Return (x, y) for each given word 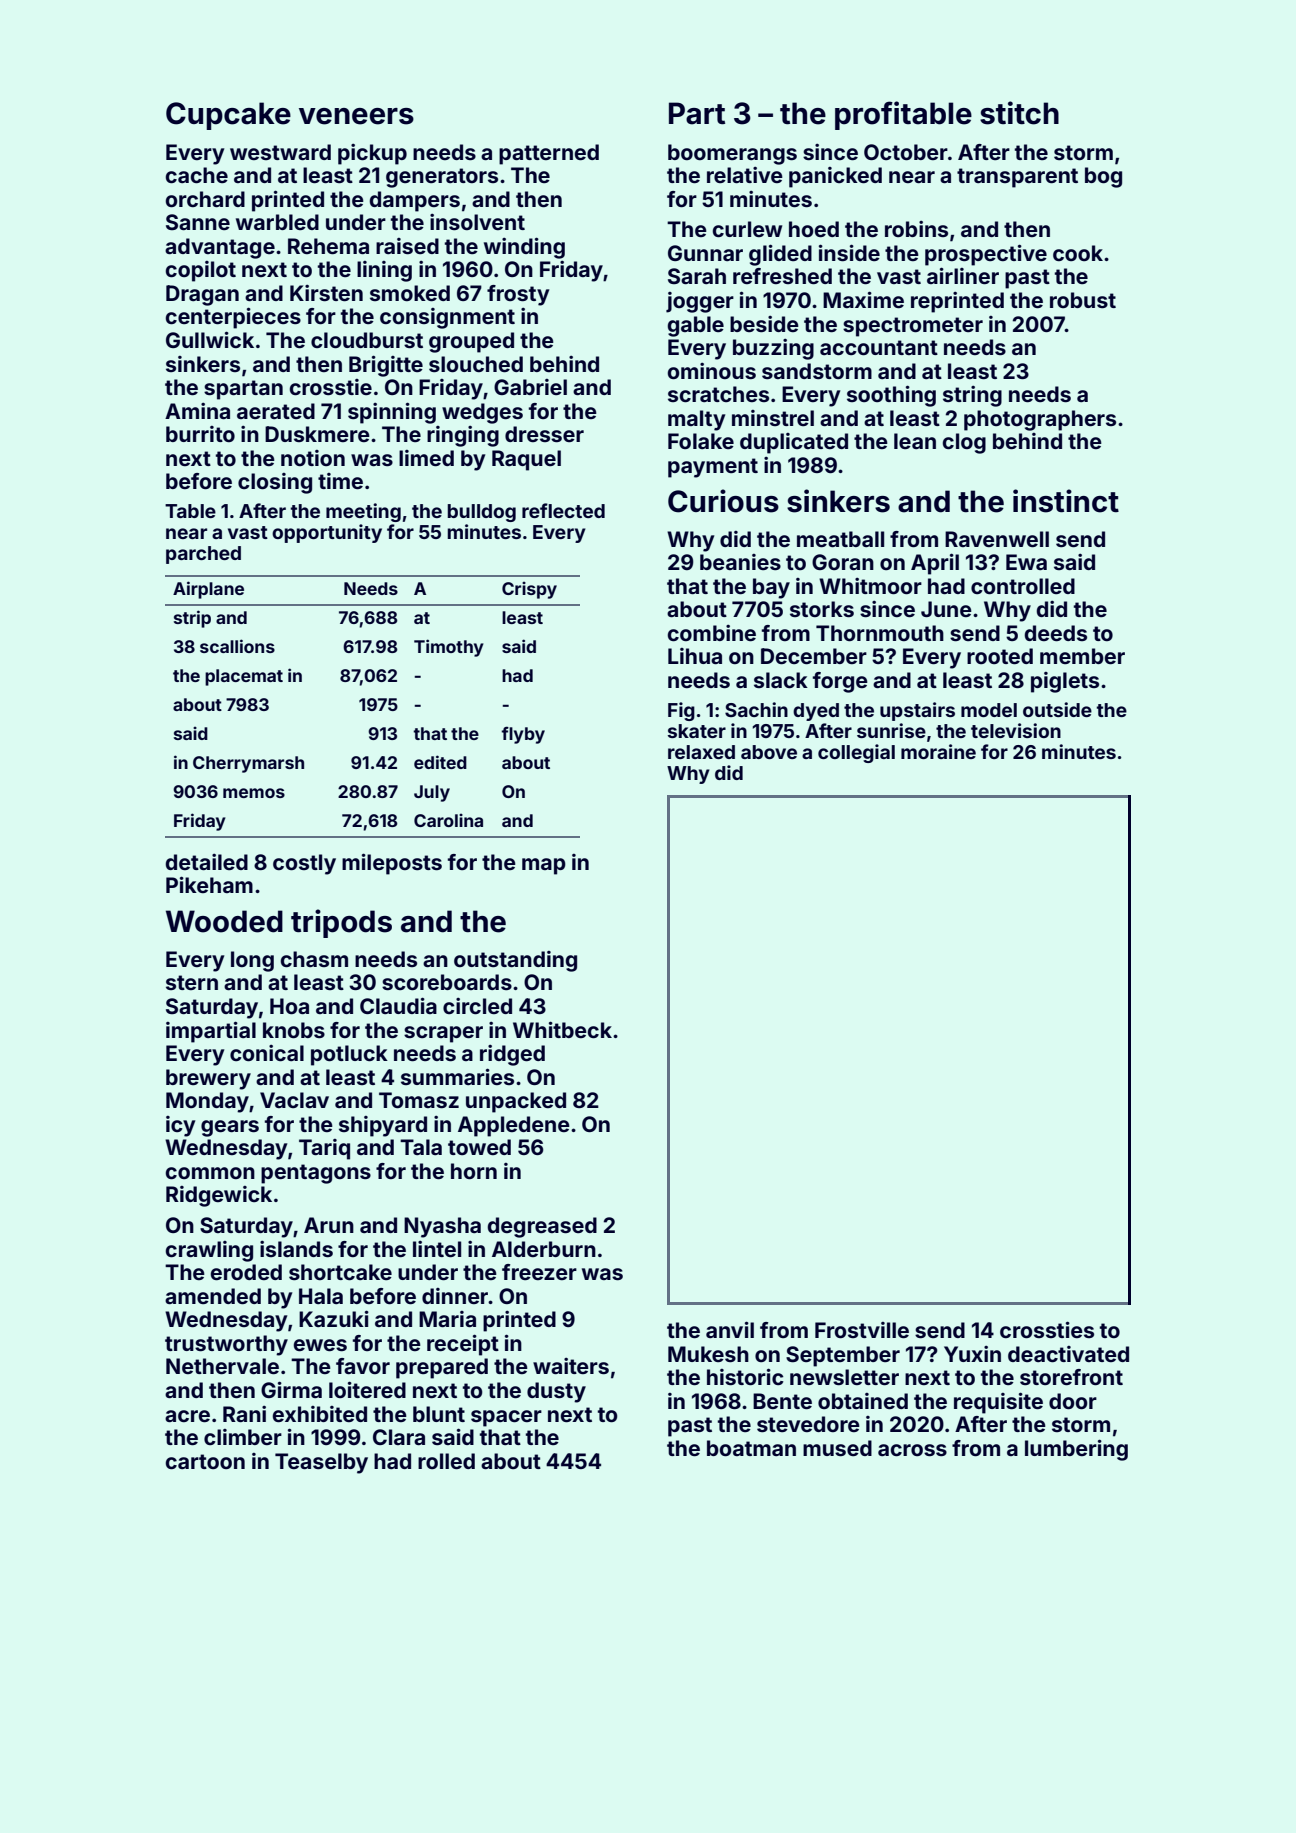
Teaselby (321, 1463)
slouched (476, 364)
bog (1103, 177)
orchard (205, 199)
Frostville (862, 1330)
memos (254, 793)
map (544, 866)
